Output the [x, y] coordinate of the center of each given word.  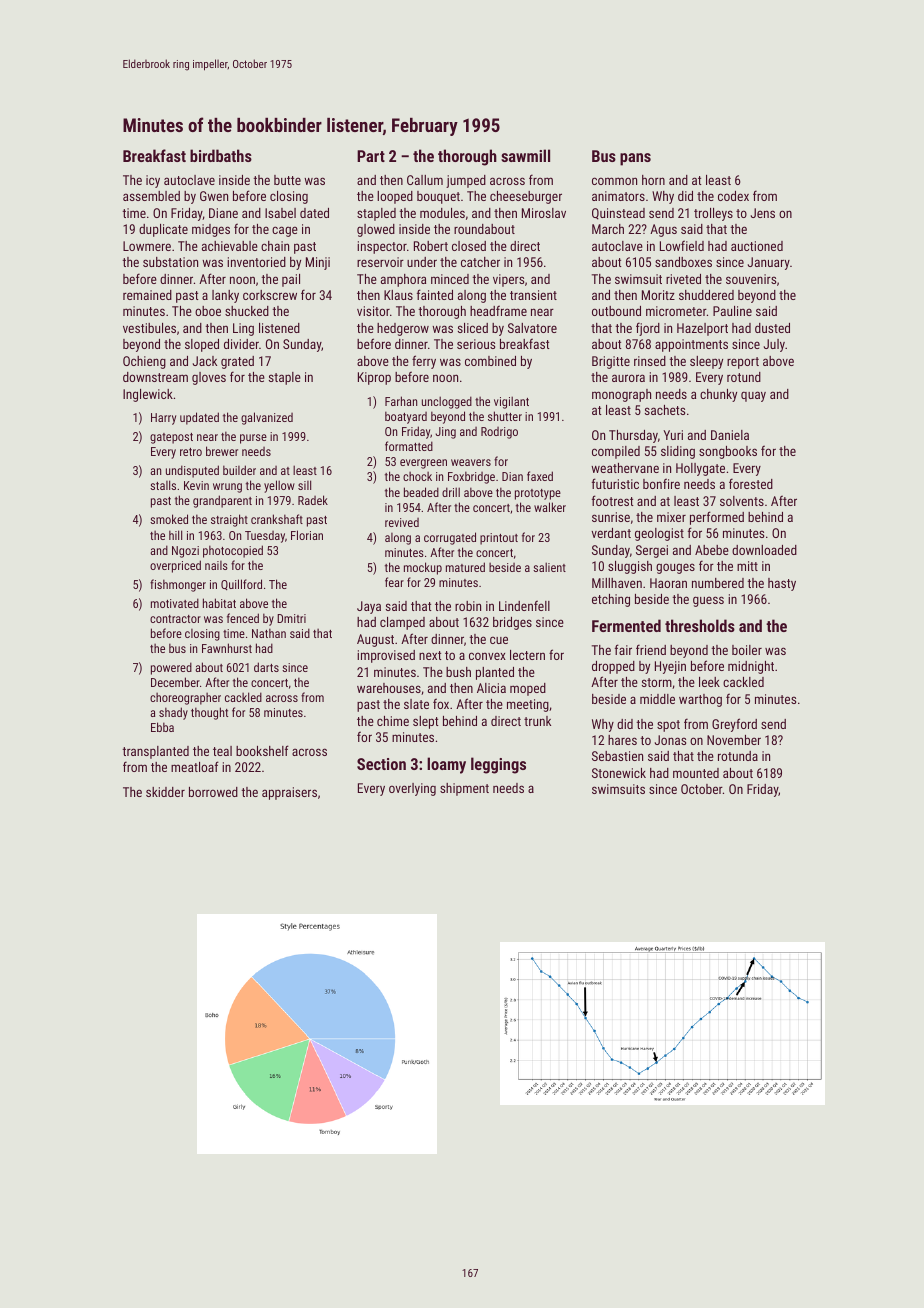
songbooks [728, 452]
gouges [675, 568]
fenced [243, 618]
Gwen [214, 196]
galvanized [267, 418]
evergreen [423, 464]
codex [733, 196]
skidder [165, 792]
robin [468, 606]
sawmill [525, 155]
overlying [412, 789]
